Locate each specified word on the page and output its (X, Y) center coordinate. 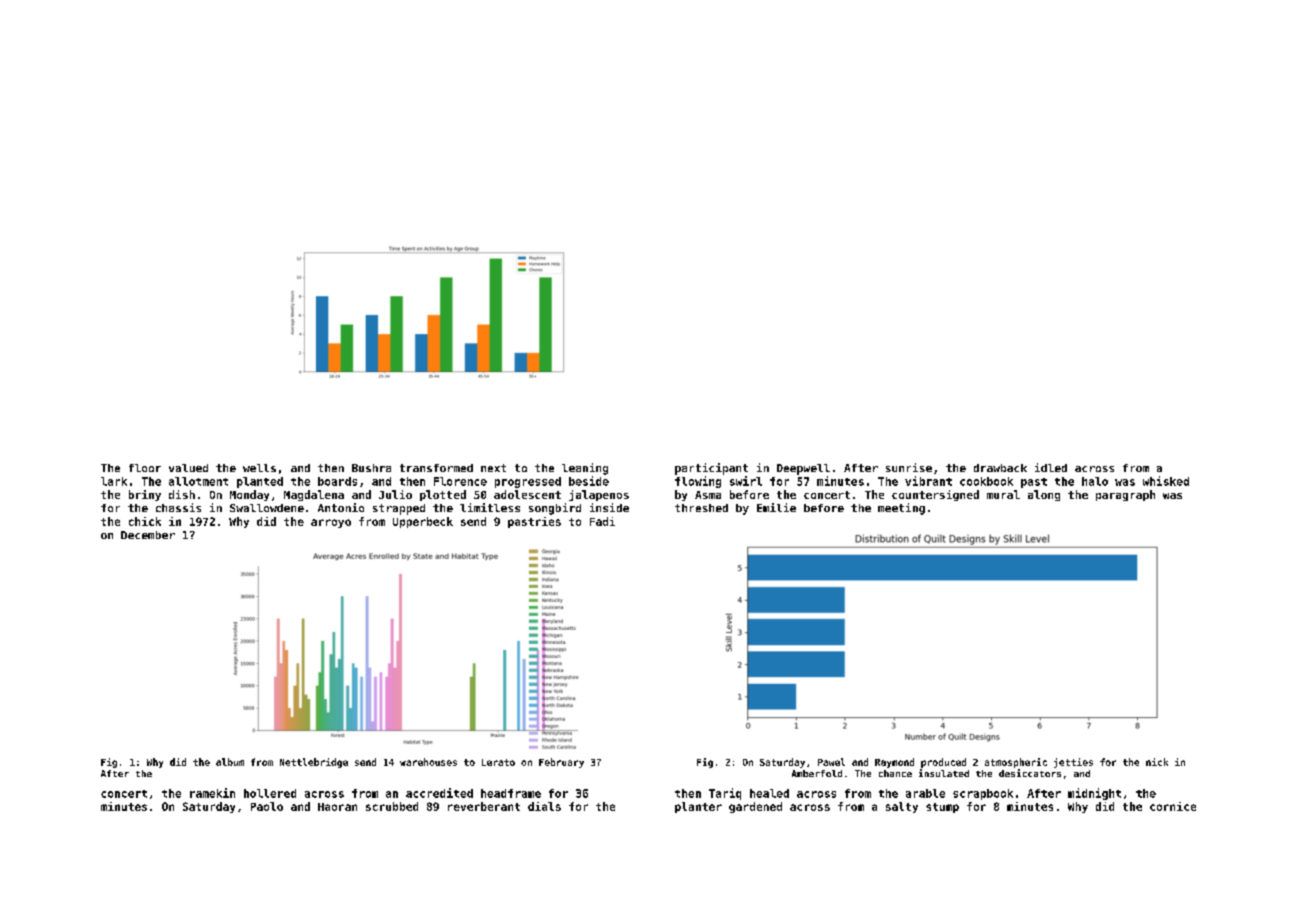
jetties (1073, 763)
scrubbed (392, 806)
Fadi (602, 521)
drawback (1000, 468)
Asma (708, 495)
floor (145, 468)
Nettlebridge (314, 763)
